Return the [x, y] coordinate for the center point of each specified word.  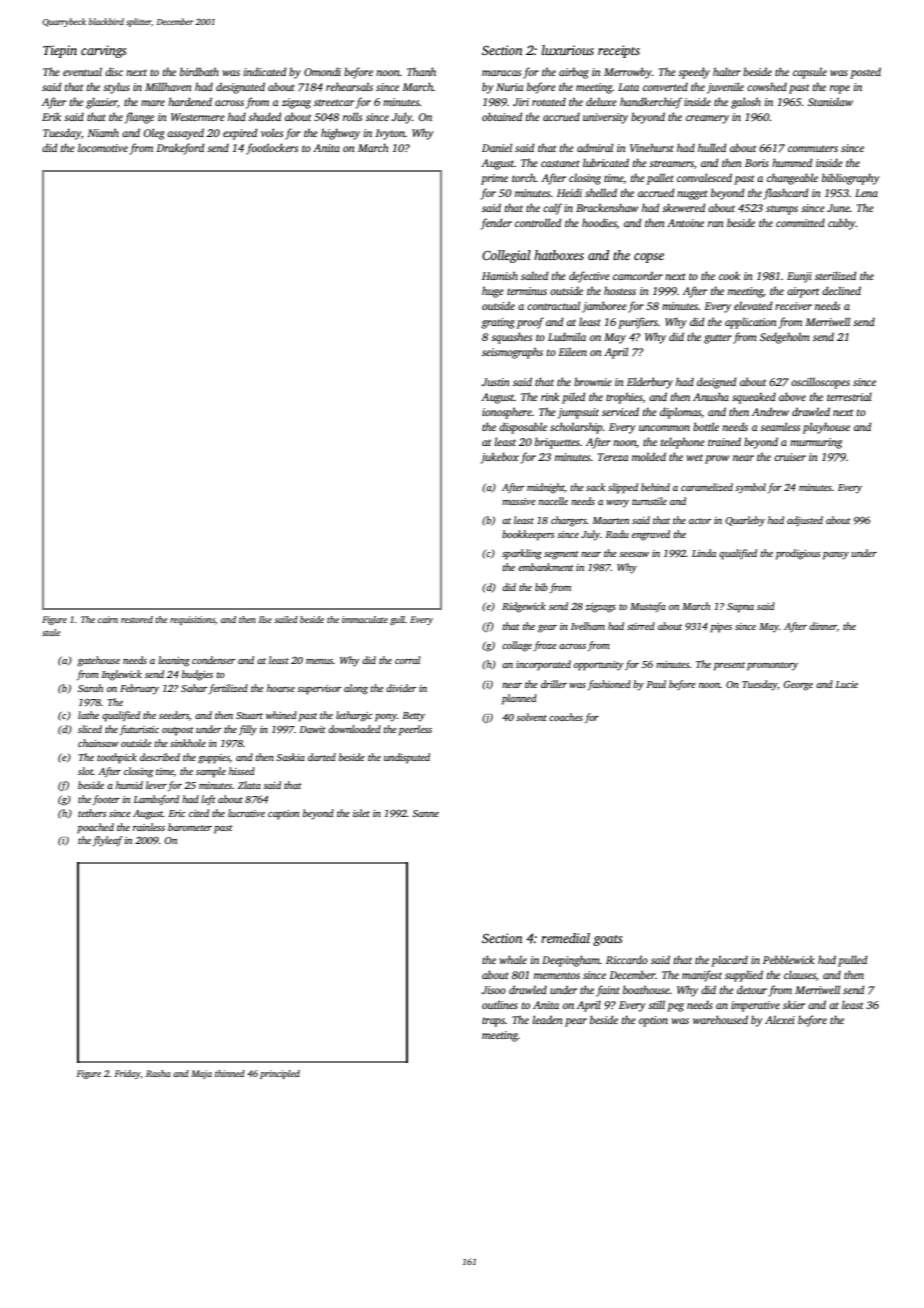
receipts [619, 51]
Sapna [740, 608]
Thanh [421, 71]
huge [493, 292]
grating [498, 323]
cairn [108, 619]
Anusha [711, 396]
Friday [128, 1074]
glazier [102, 103]
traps [493, 1022]
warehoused [720, 1019]
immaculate [365, 619]
